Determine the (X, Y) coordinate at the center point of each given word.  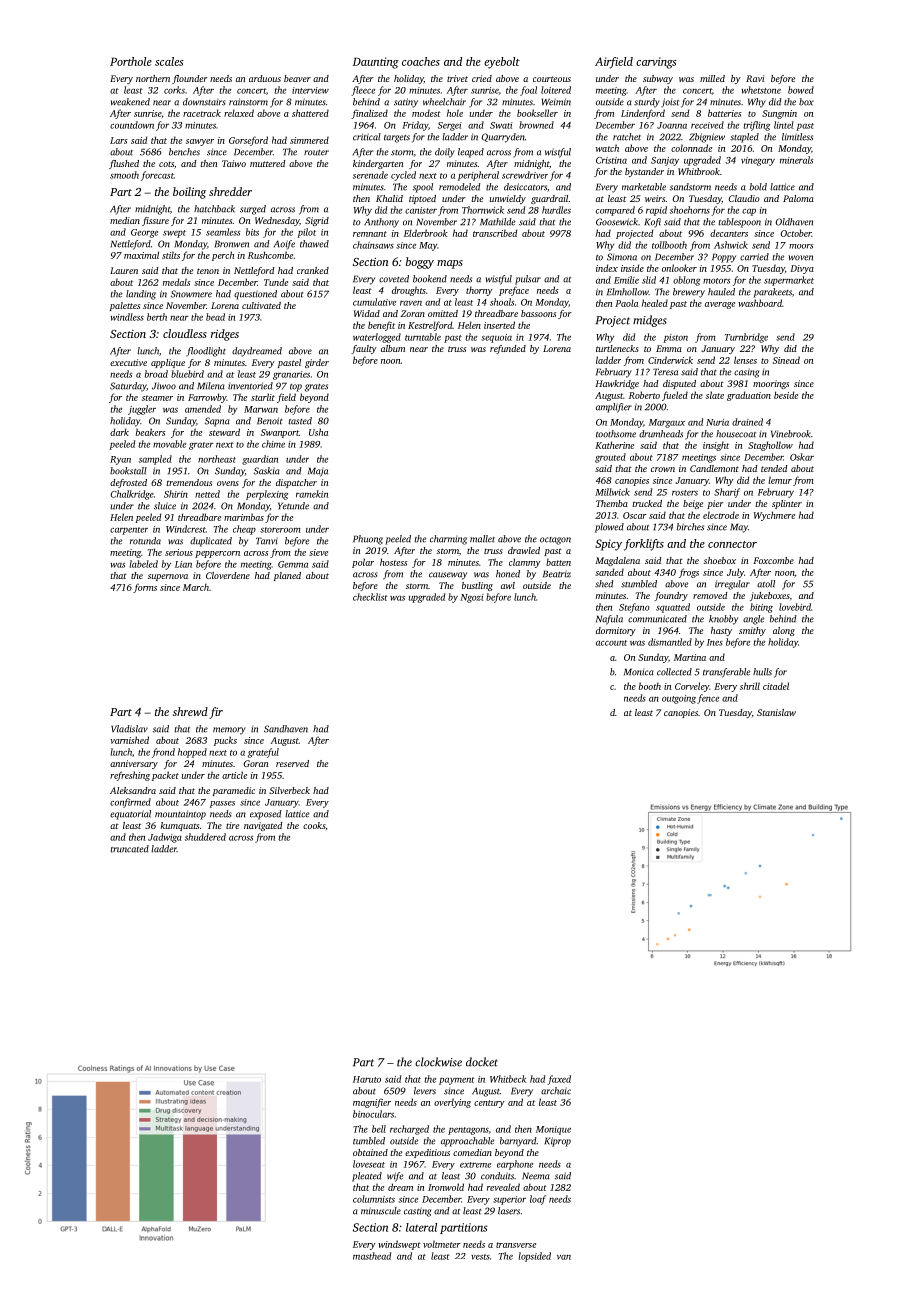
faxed (559, 1080)
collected (674, 672)
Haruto (367, 1079)
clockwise (438, 1062)
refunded (508, 349)
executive (128, 362)
